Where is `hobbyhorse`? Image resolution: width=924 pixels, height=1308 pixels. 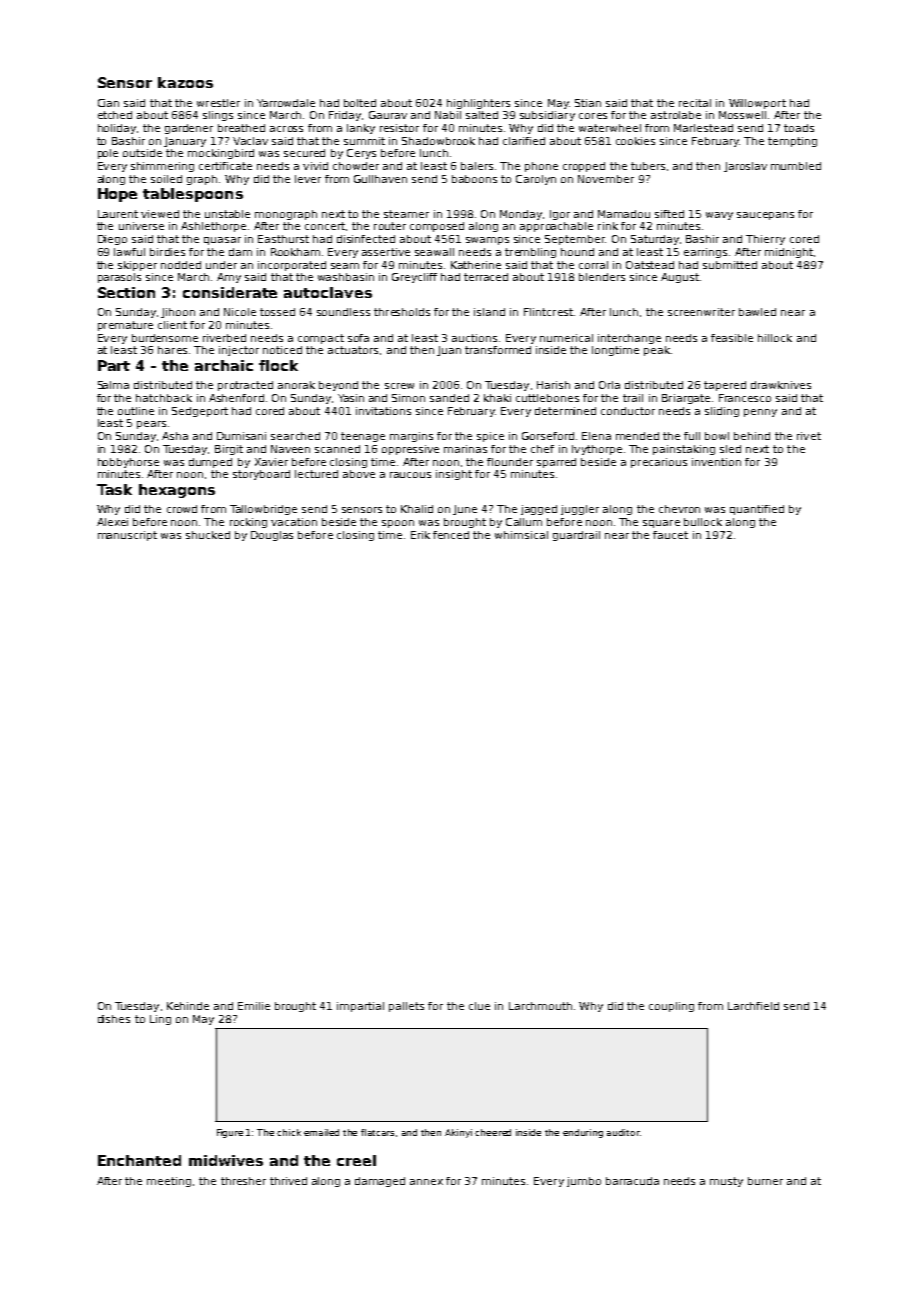
hobbyhorse is located at coordinates (128, 463).
